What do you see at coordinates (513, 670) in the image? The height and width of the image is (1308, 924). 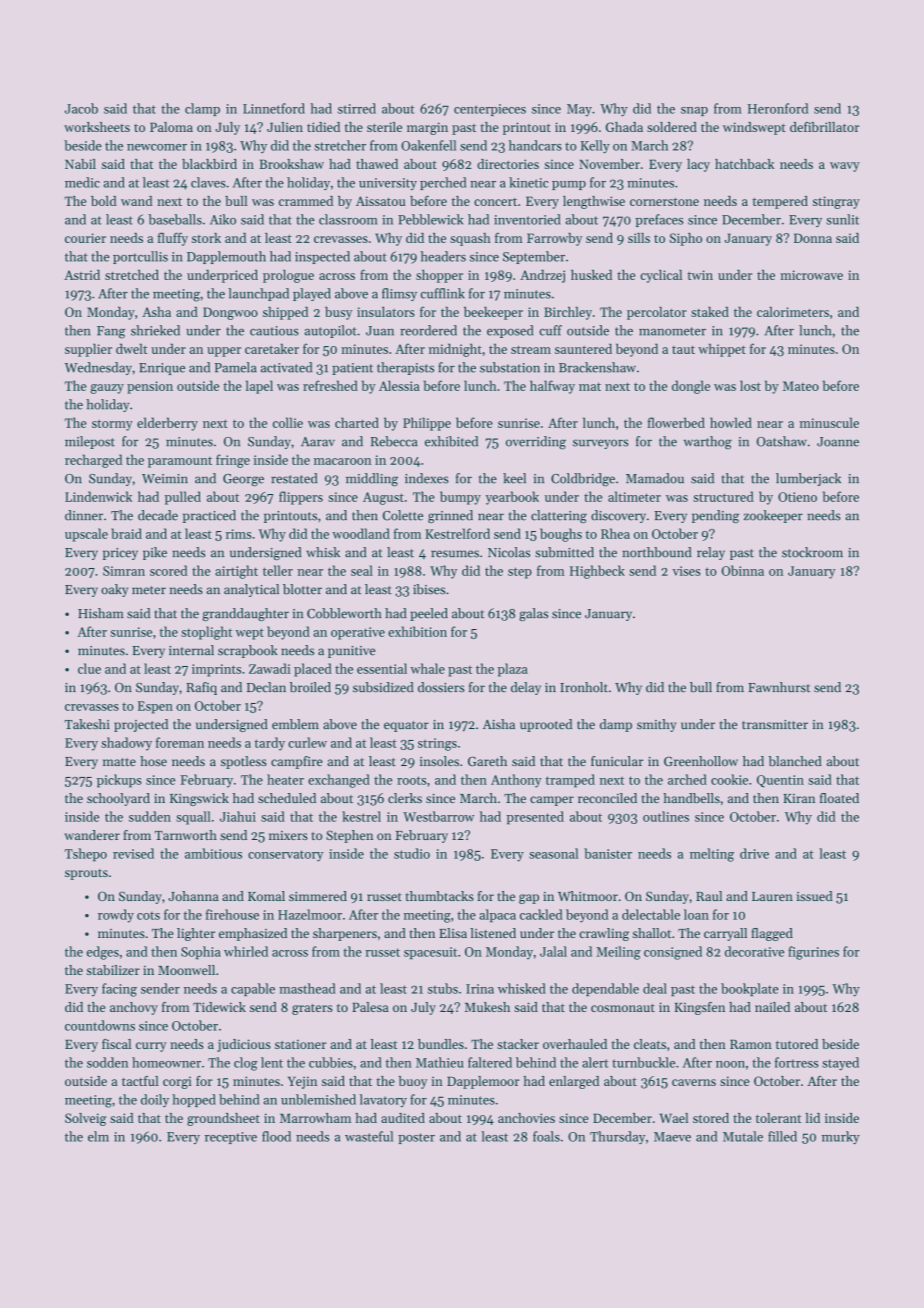 I see `plaza` at bounding box center [513, 670].
